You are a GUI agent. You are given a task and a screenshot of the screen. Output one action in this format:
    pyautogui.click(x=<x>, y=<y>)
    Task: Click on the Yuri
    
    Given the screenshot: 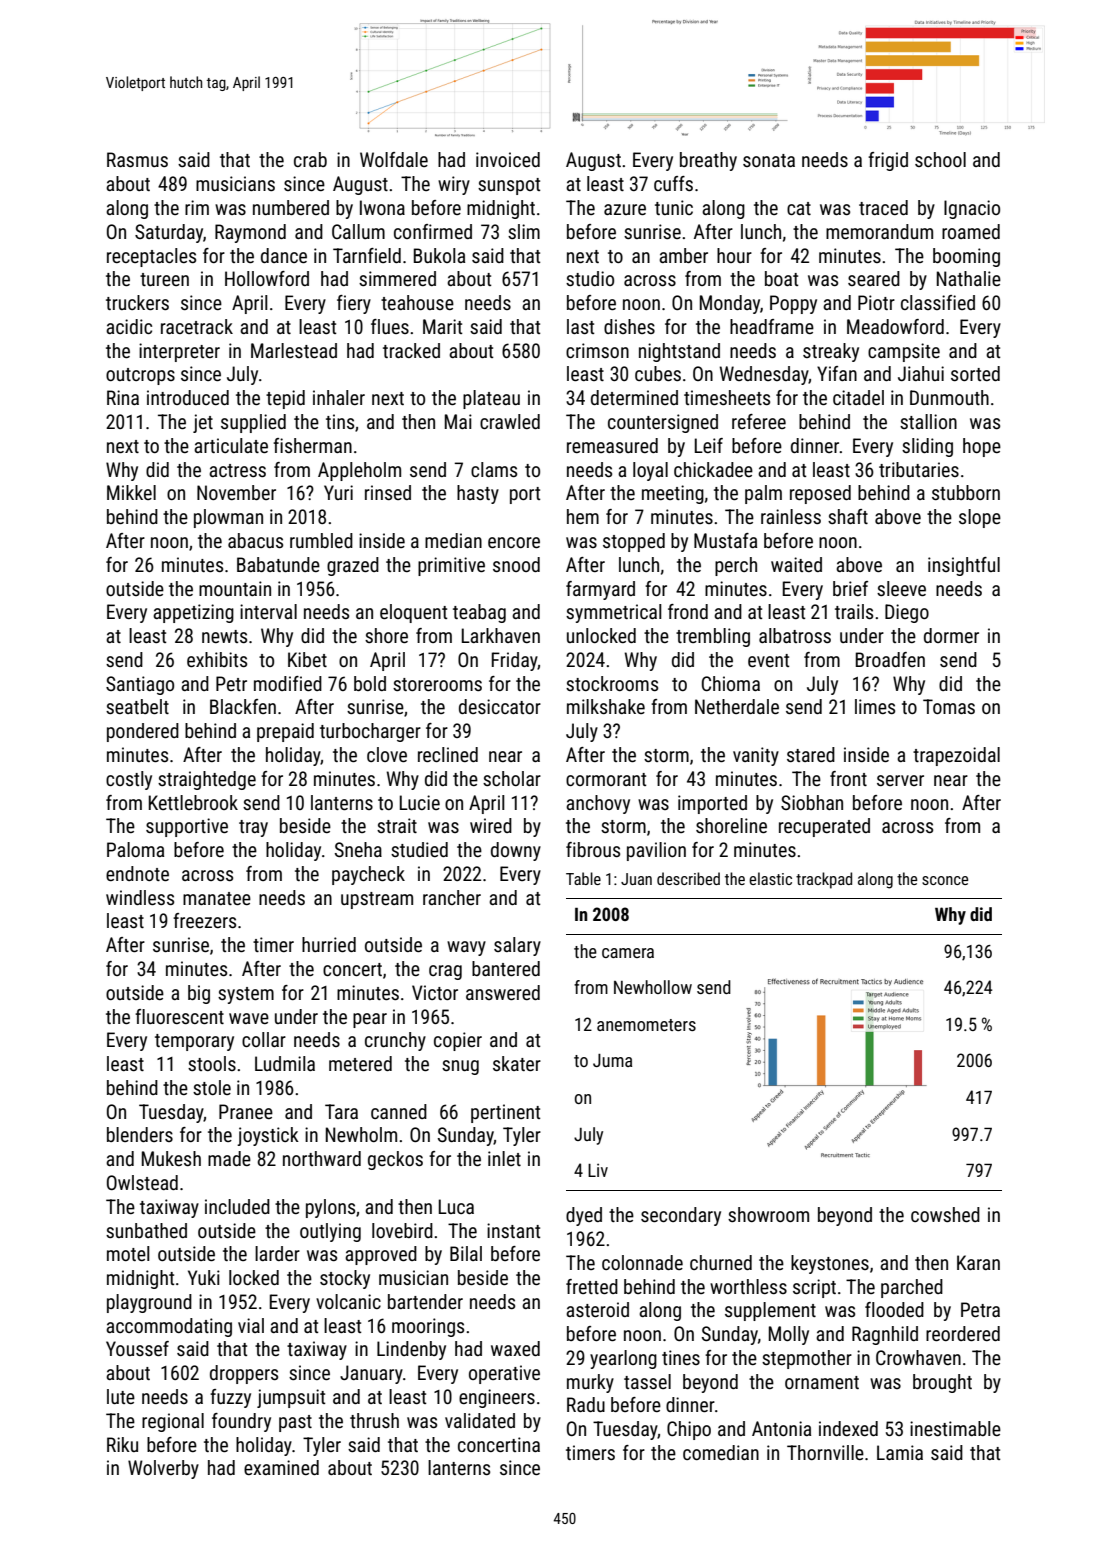 What is the action you would take?
    pyautogui.click(x=338, y=492)
